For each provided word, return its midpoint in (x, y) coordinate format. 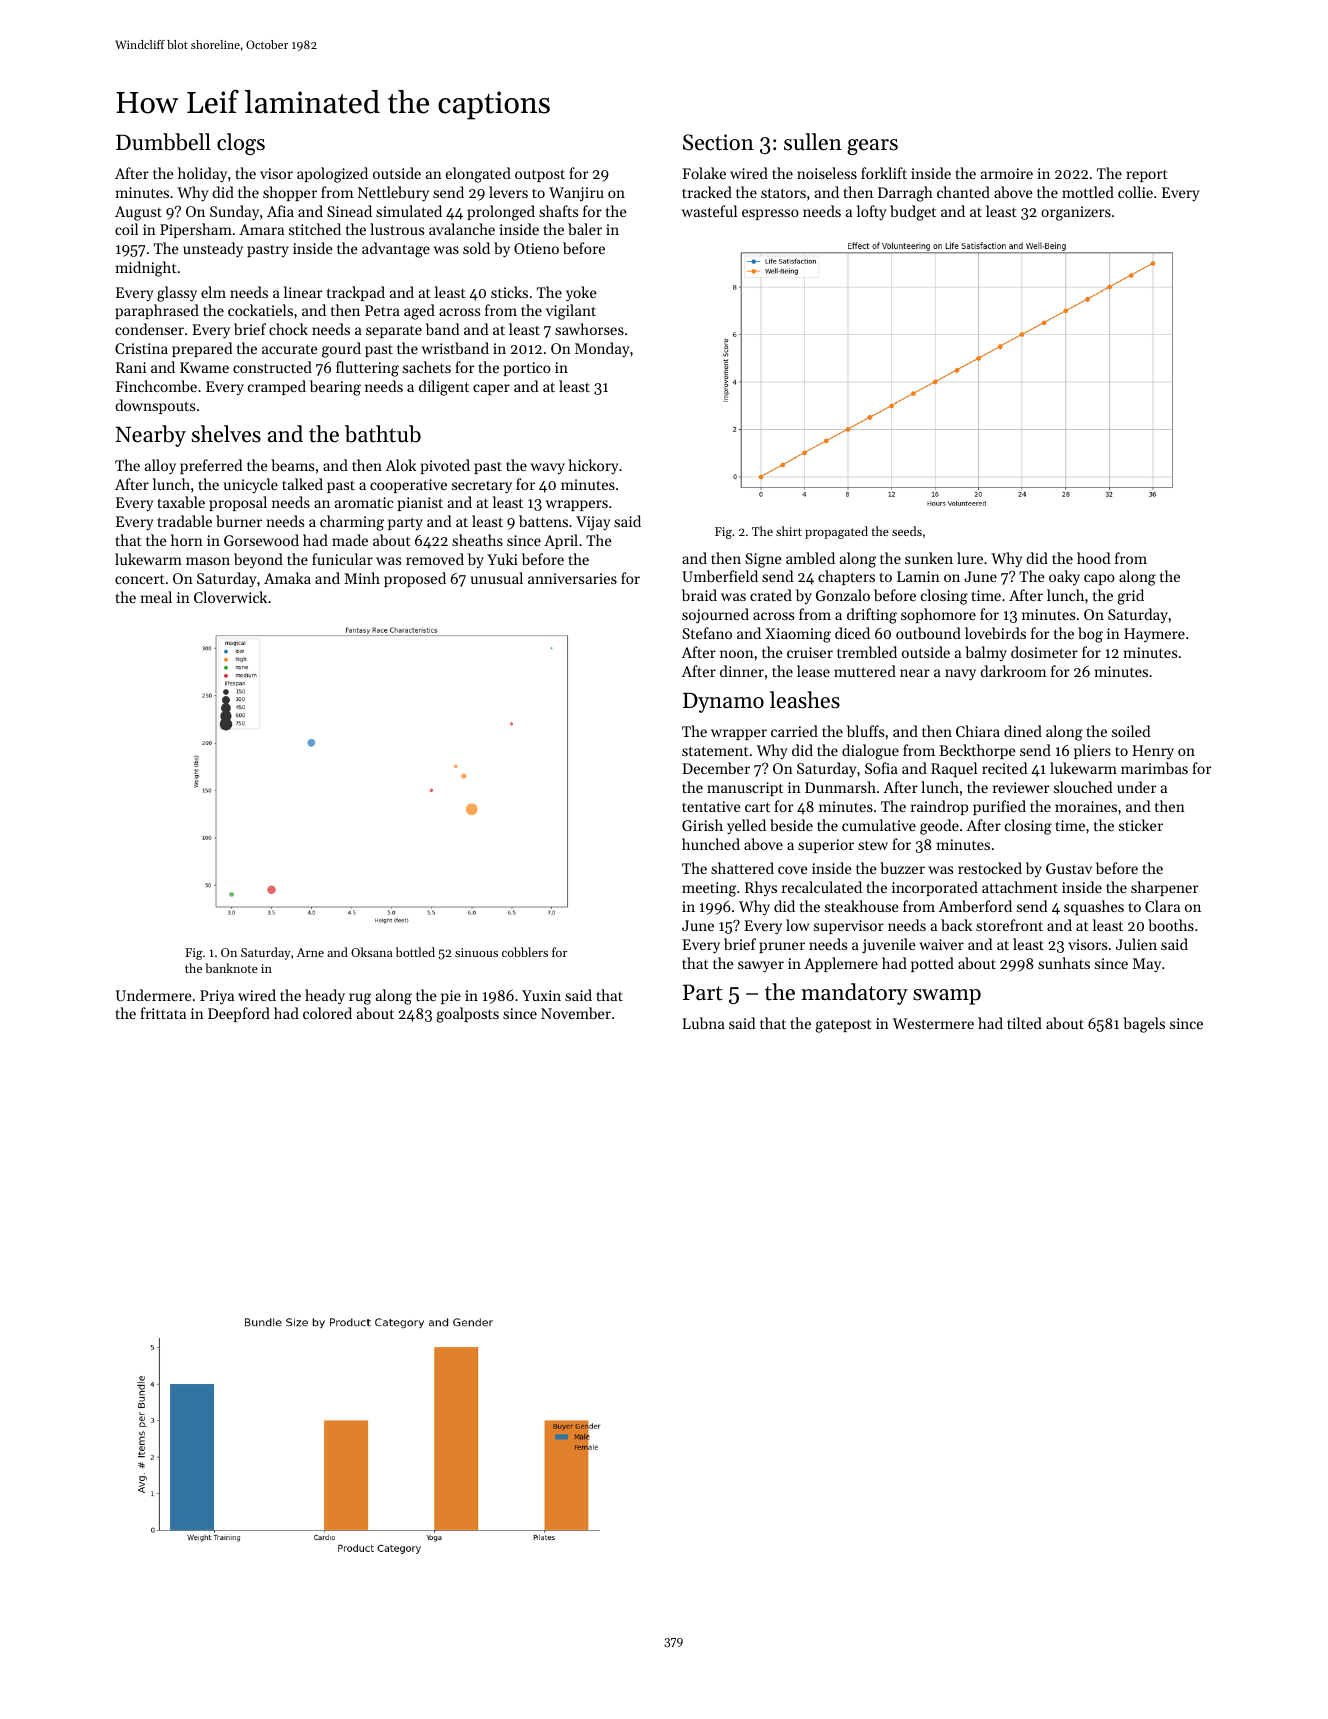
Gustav (1069, 868)
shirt (789, 531)
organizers (1076, 213)
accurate (290, 349)
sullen (813, 142)
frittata (163, 1013)
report (1147, 176)
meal (156, 597)
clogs (241, 144)
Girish (702, 825)
